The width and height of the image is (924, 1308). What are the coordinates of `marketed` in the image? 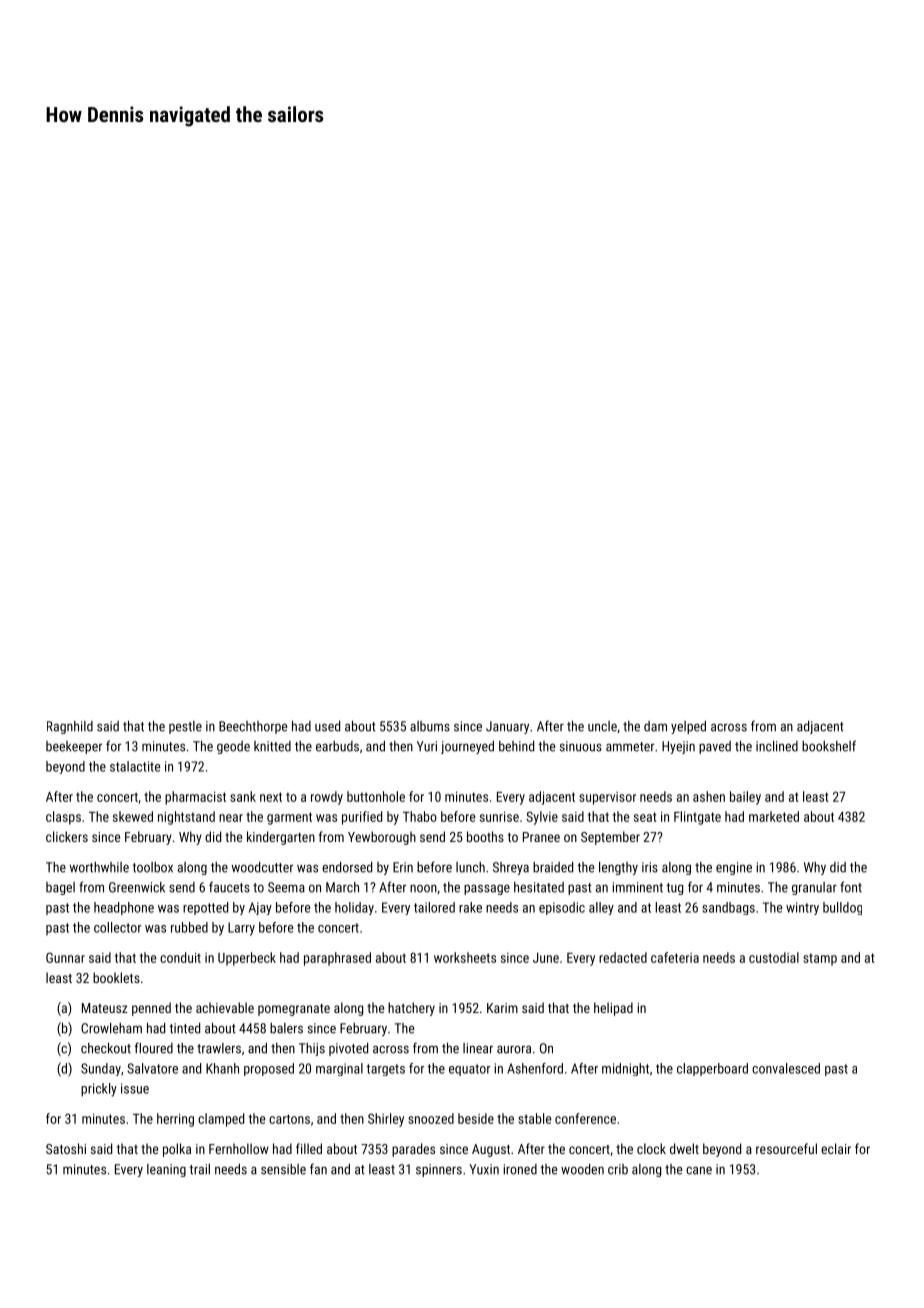 It's located at (774, 816).
